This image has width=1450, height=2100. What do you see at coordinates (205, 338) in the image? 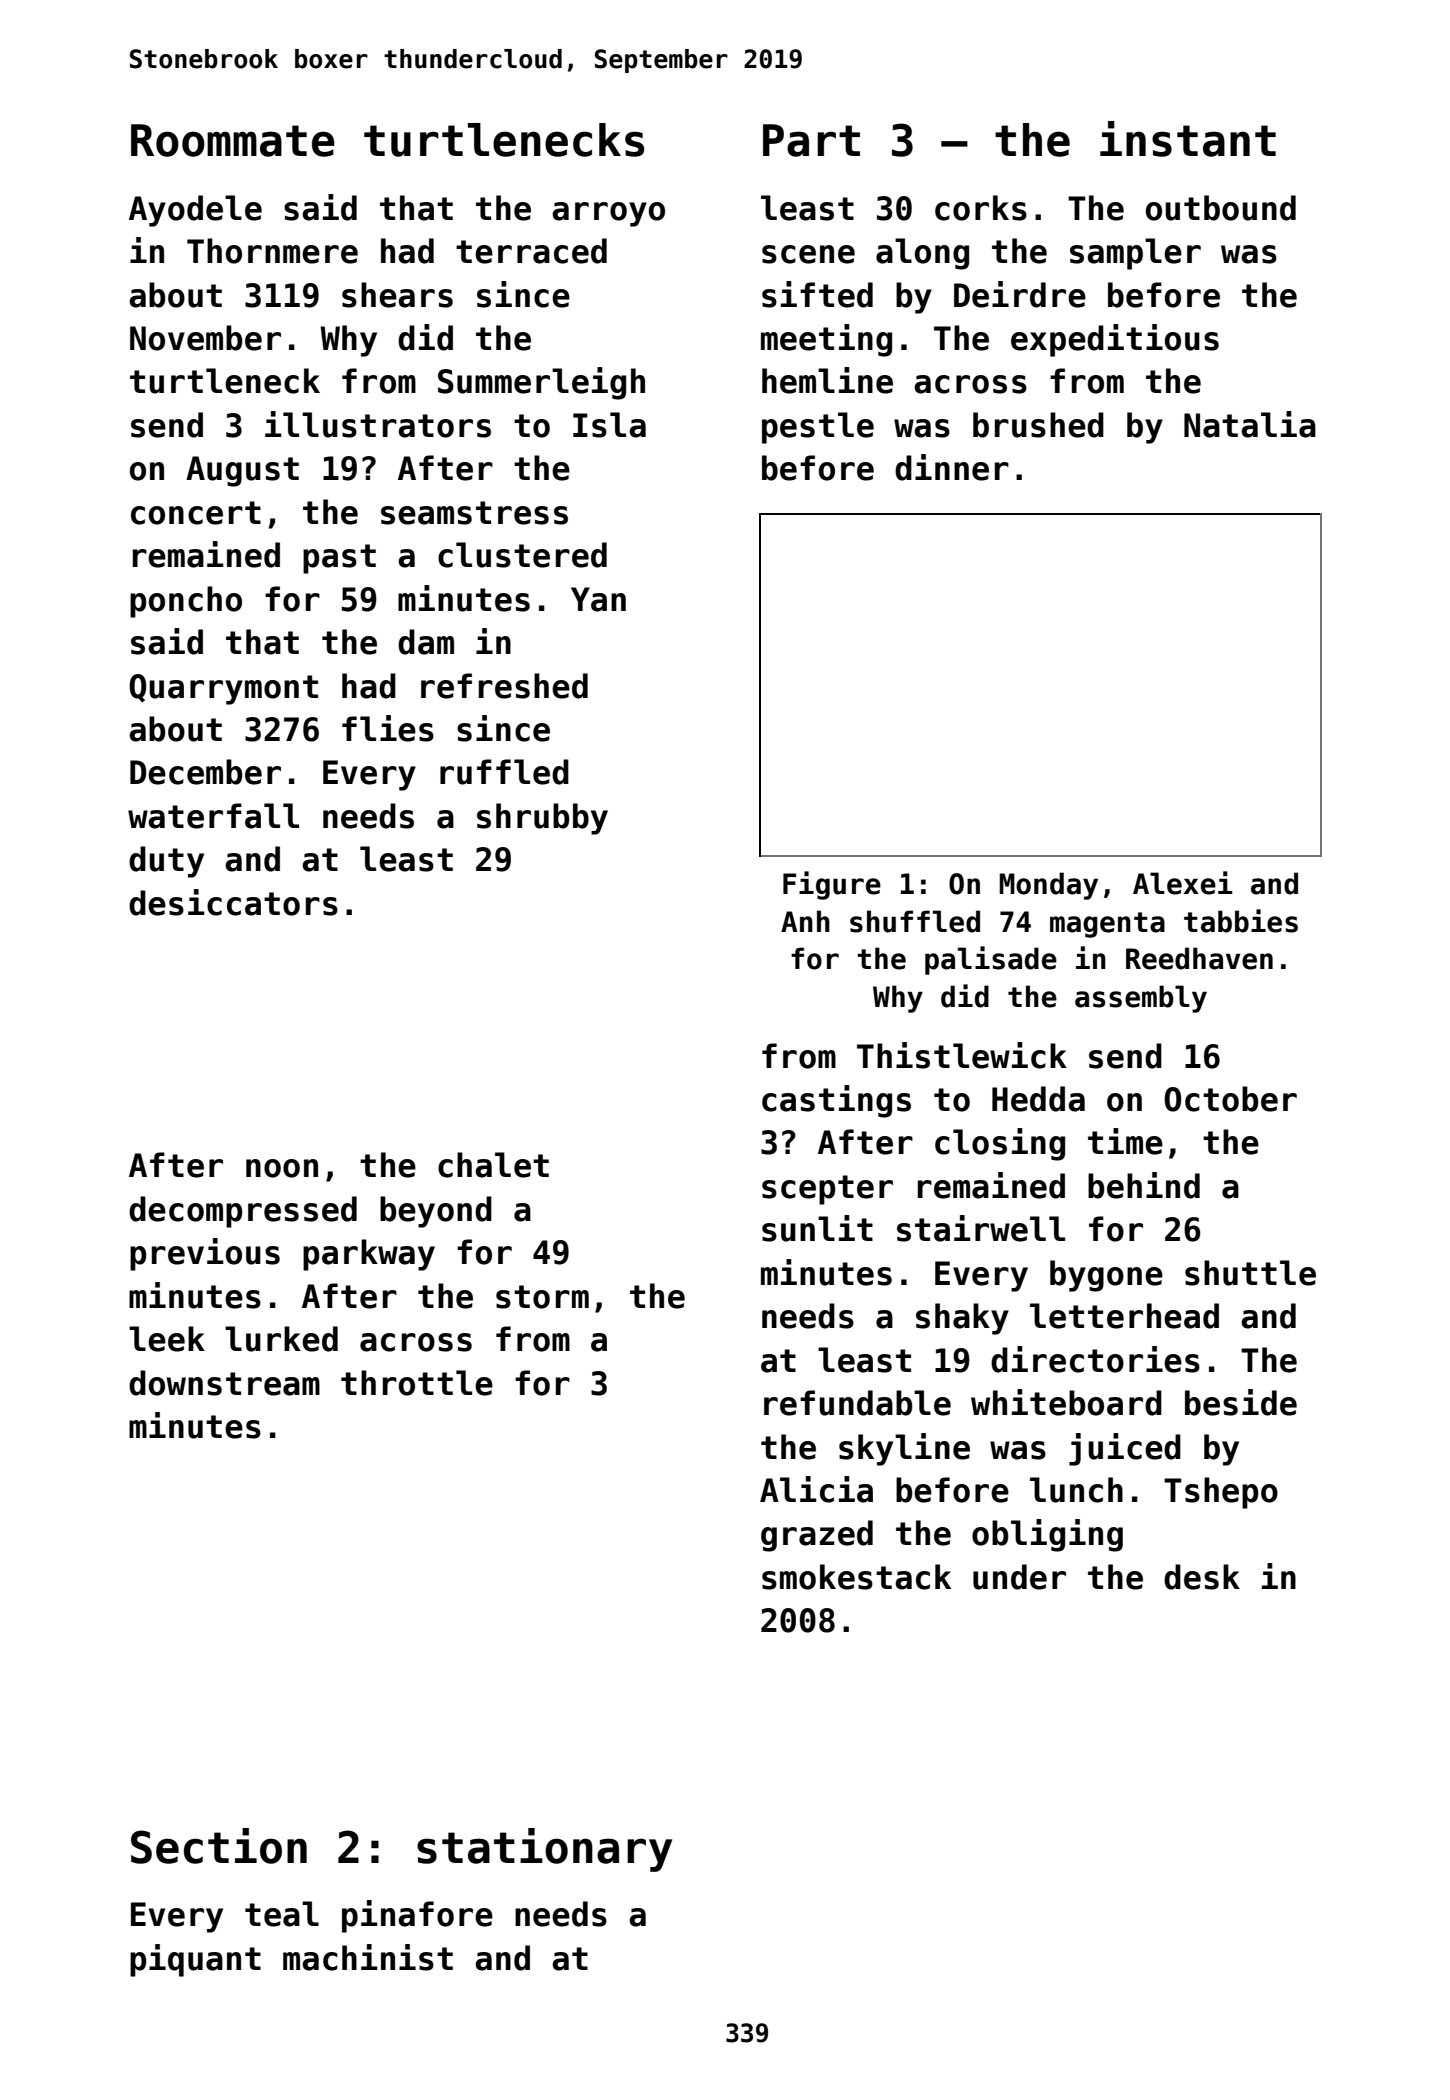
I see `November` at bounding box center [205, 338].
